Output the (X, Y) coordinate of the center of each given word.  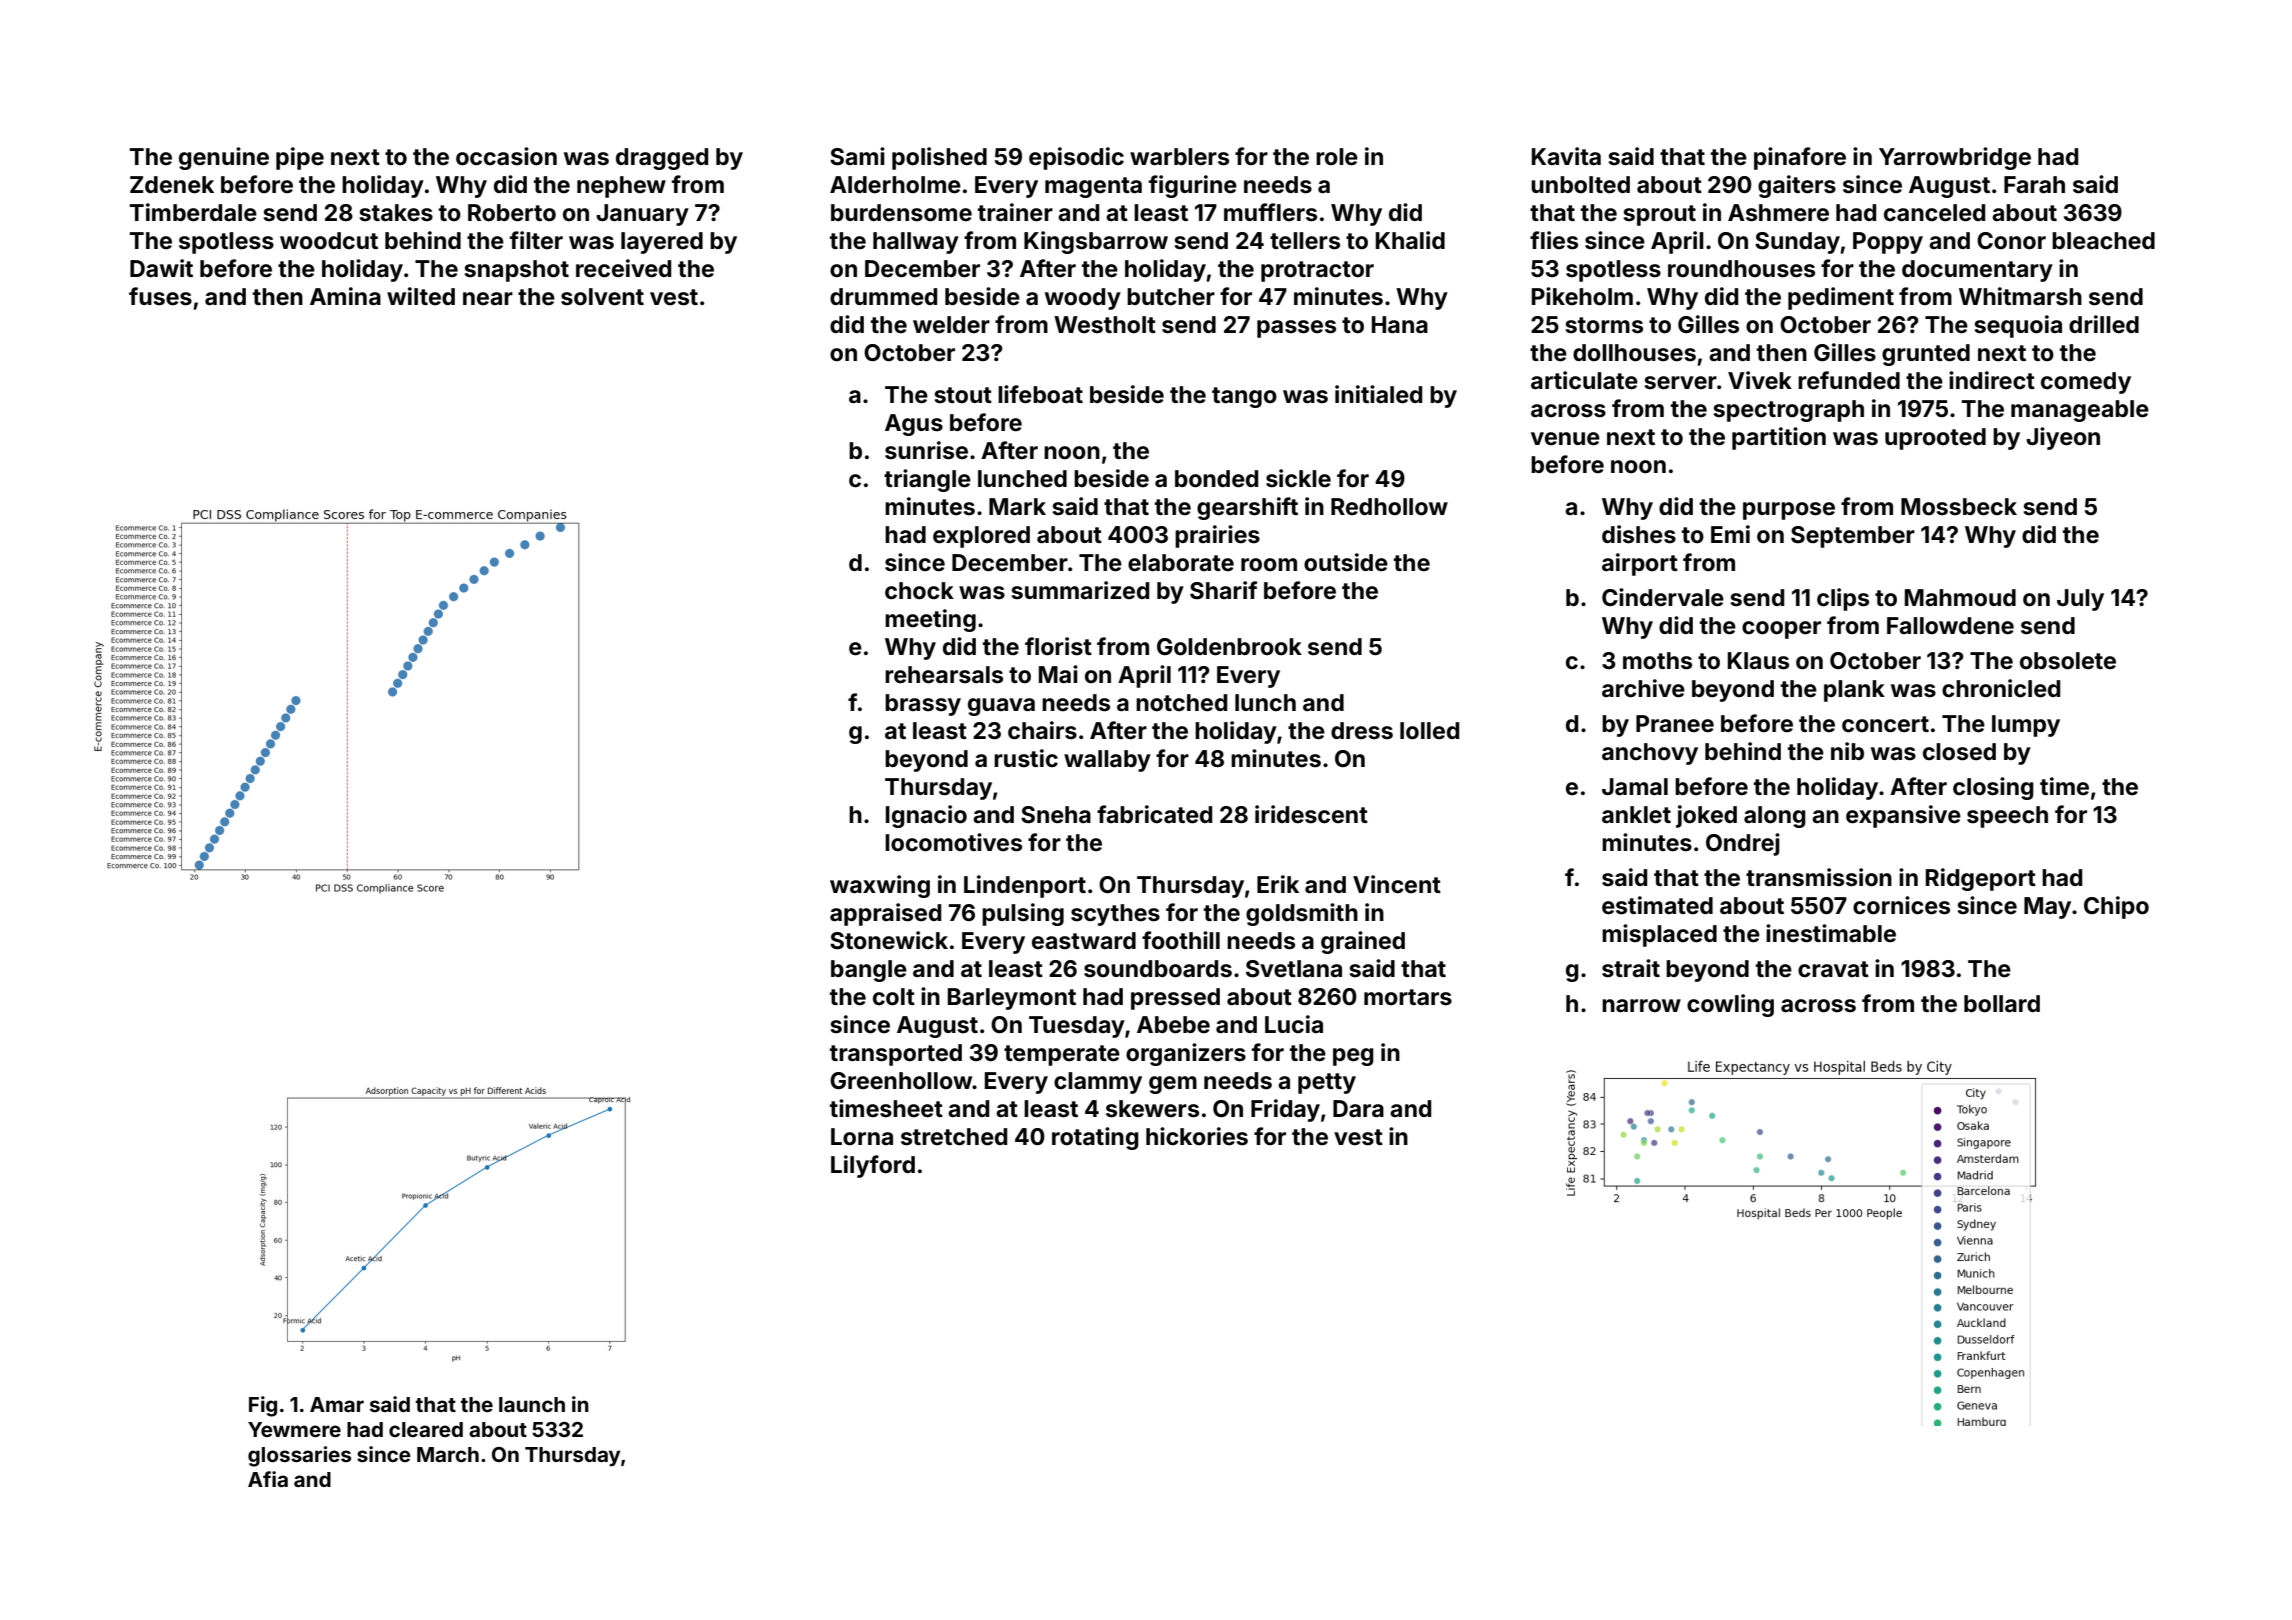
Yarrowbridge (1955, 158)
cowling (1730, 1005)
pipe (300, 158)
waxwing (880, 886)
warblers (1179, 157)
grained (1363, 942)
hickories (1197, 1136)
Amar (337, 1404)
